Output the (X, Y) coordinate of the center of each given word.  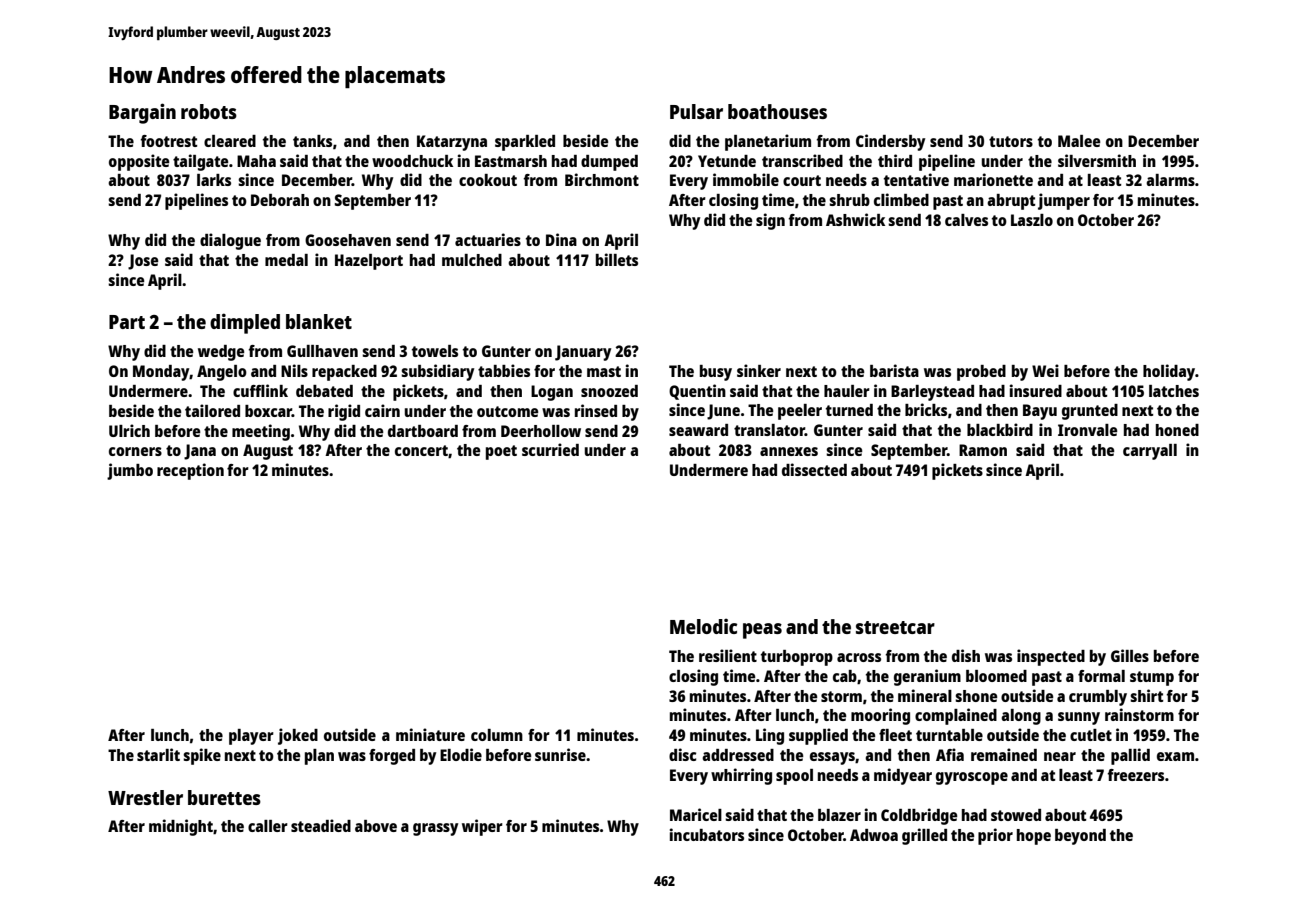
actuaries (488, 239)
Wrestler (145, 797)
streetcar (895, 627)
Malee (1079, 141)
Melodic (703, 626)
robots (209, 111)
